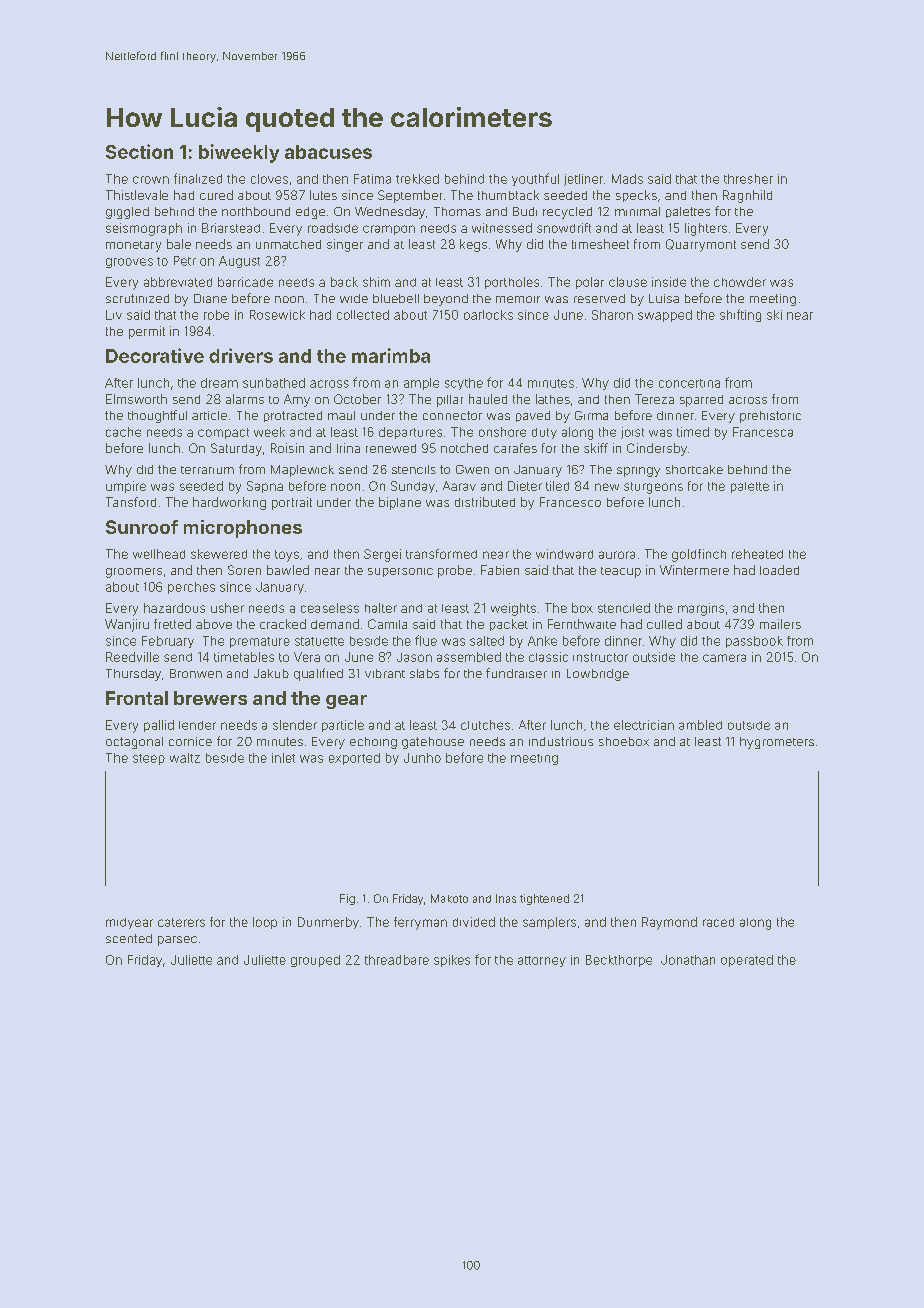  What do you see at coordinates (657, 449) in the screenshot?
I see `Cindersby` at bounding box center [657, 449].
